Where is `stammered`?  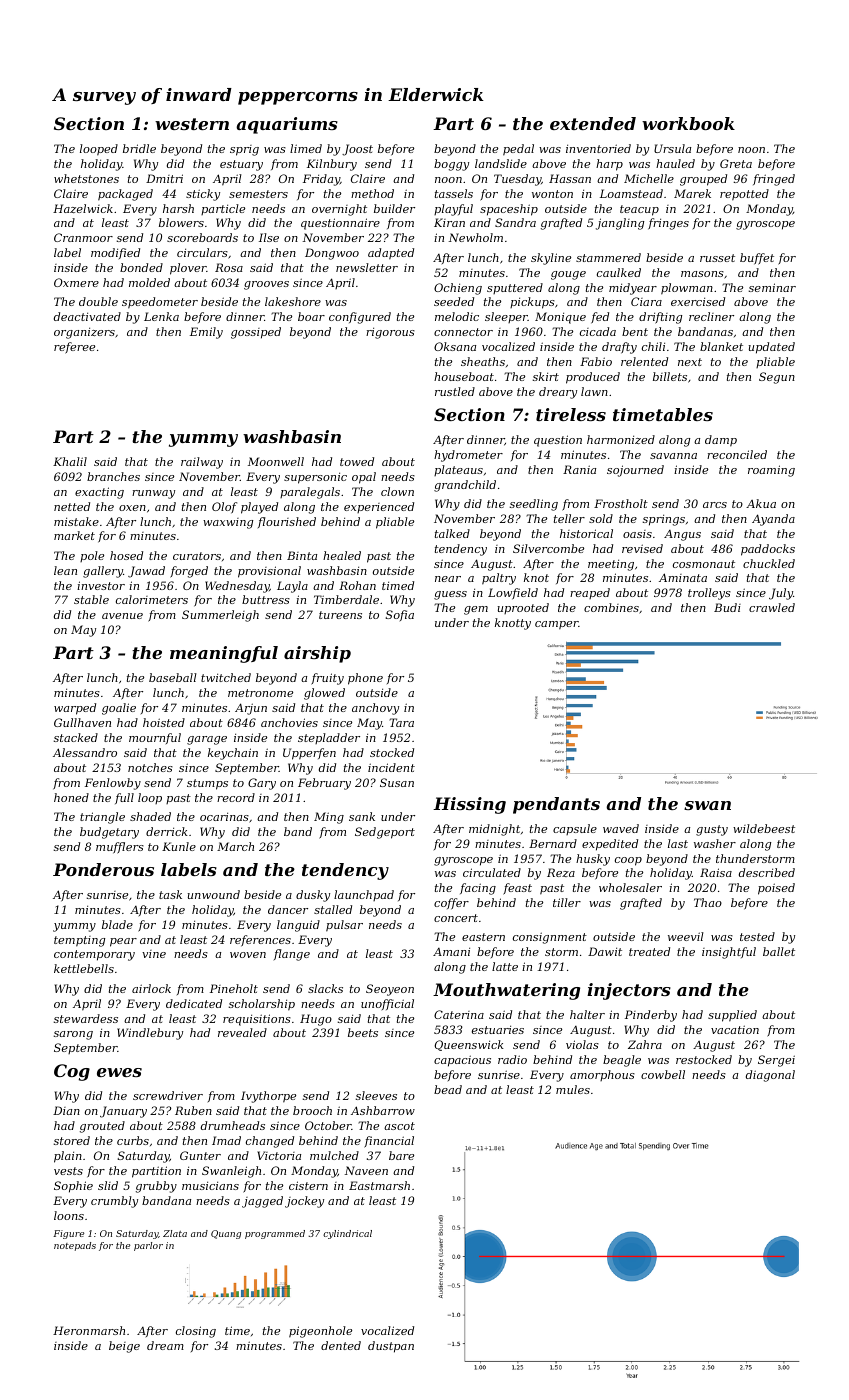
stammered is located at coordinates (608, 257).
